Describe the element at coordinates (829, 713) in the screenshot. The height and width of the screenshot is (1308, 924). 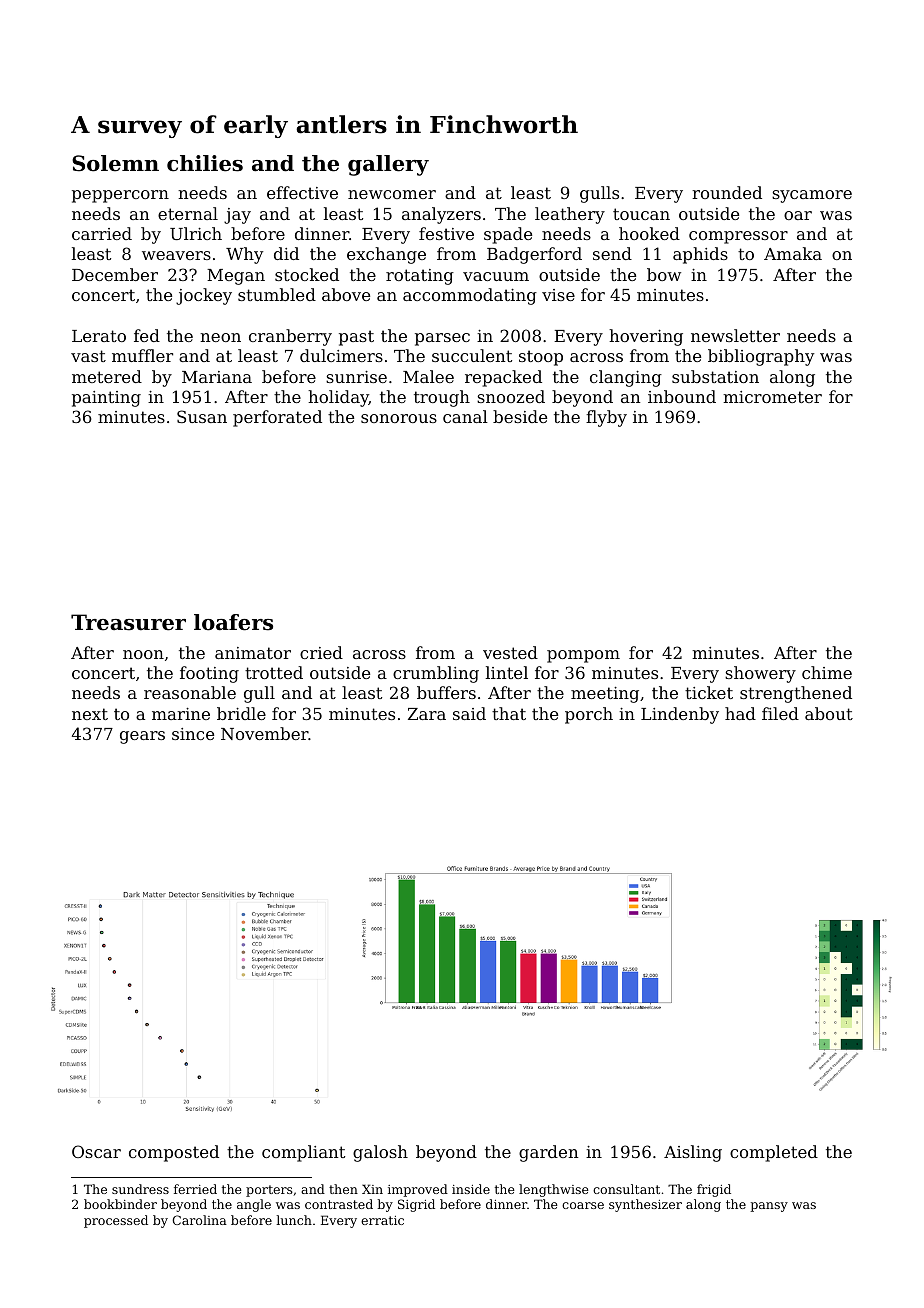
I see `about` at that location.
